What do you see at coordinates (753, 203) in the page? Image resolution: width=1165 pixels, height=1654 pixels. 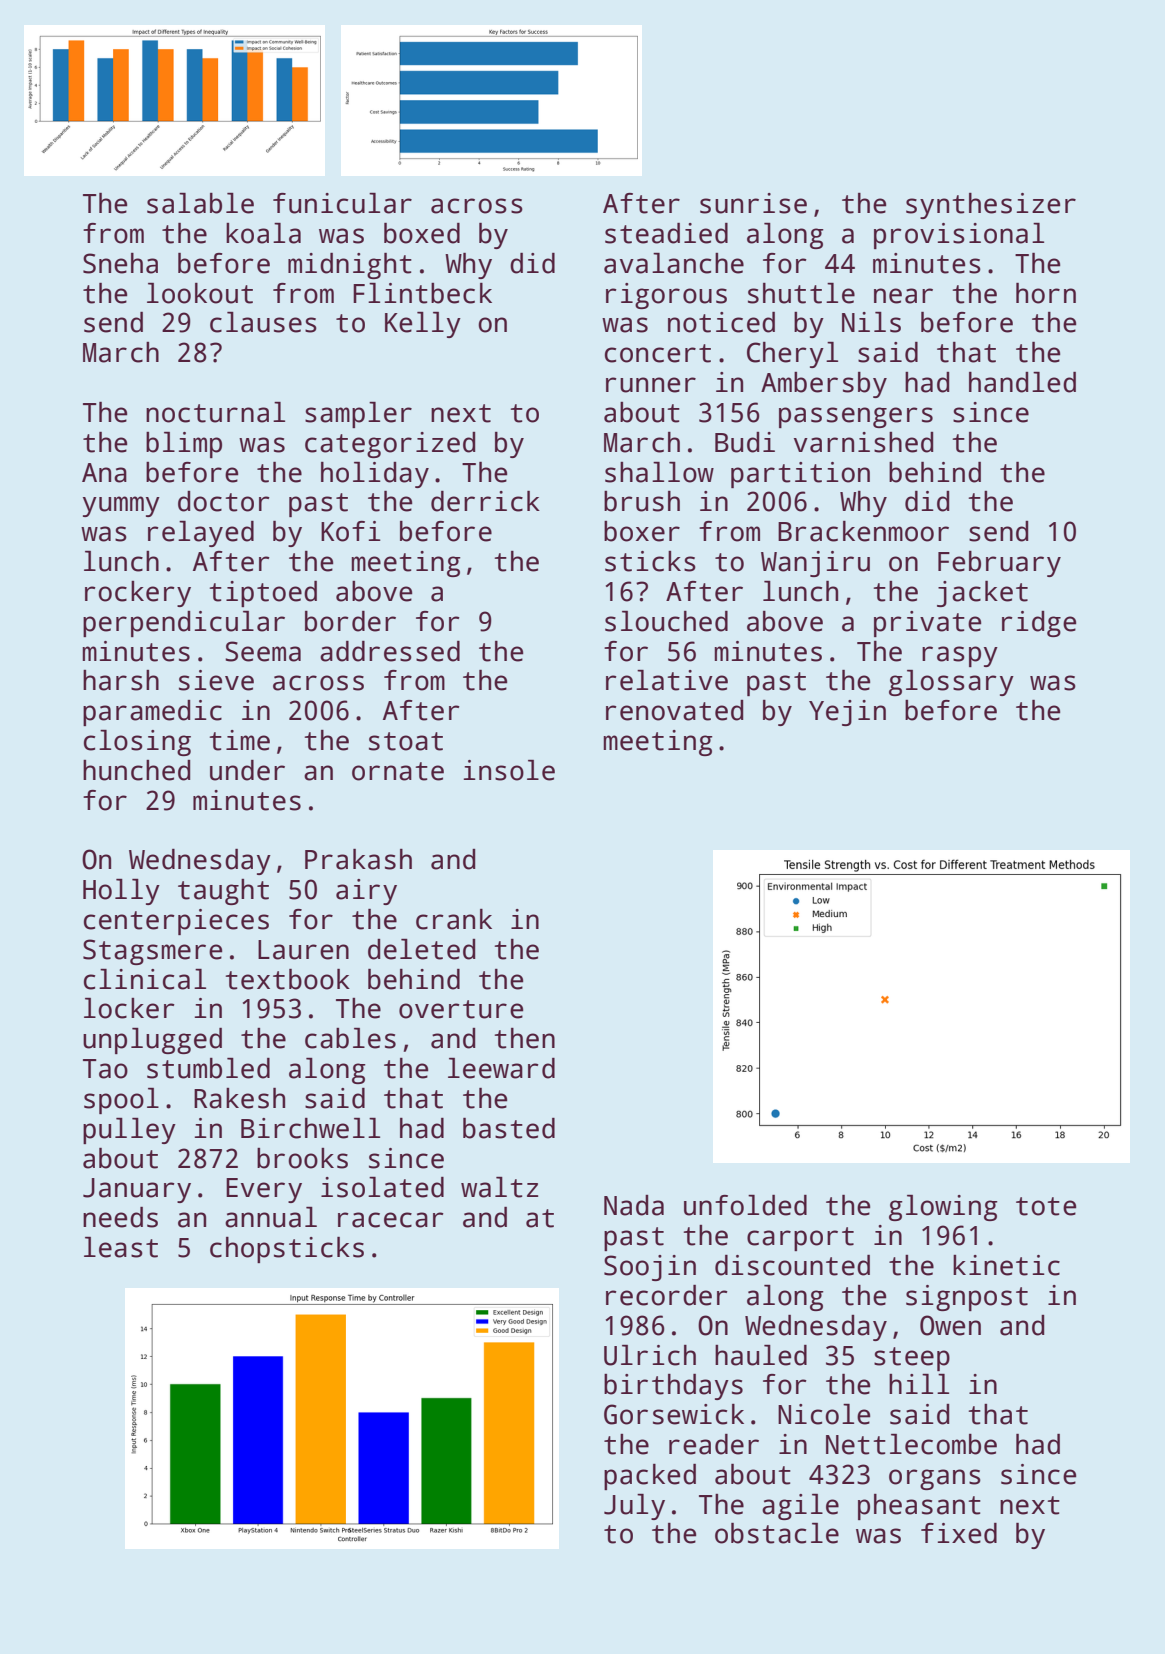 I see `sunrise` at bounding box center [753, 203].
